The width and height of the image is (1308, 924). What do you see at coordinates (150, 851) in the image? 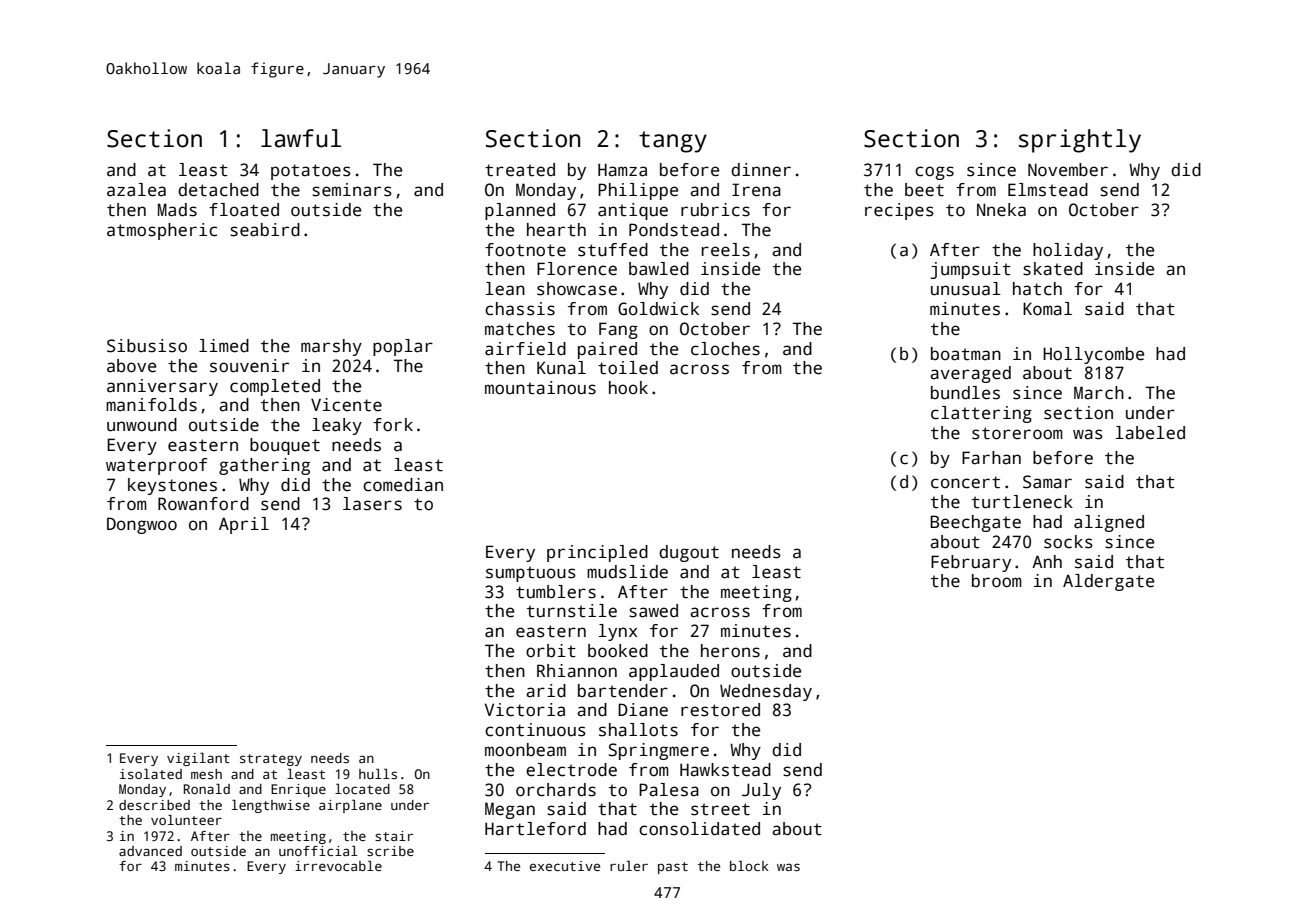
I see `advanced` at bounding box center [150, 851].
